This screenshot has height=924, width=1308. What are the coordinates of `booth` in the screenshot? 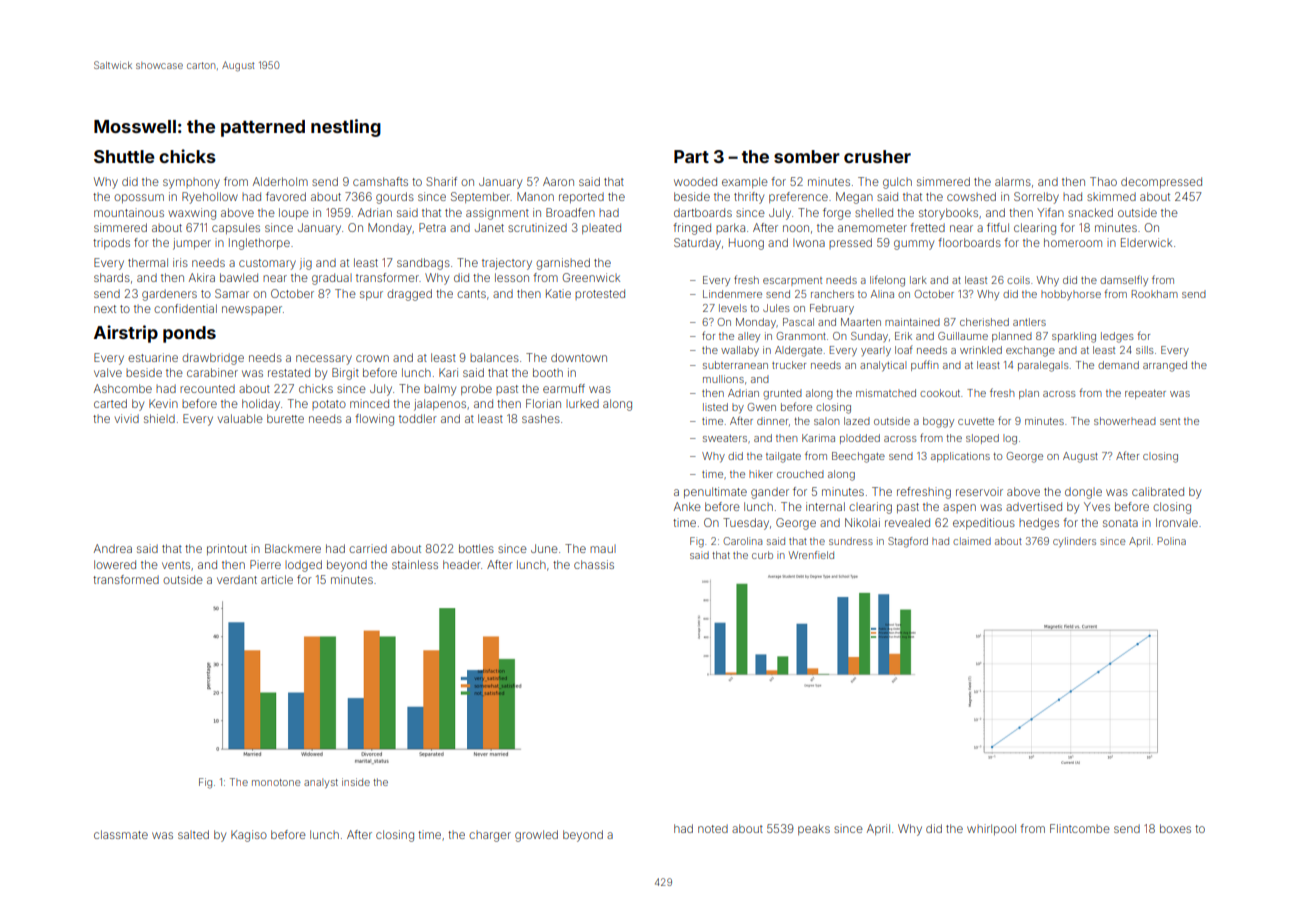 It's located at (548, 372).
